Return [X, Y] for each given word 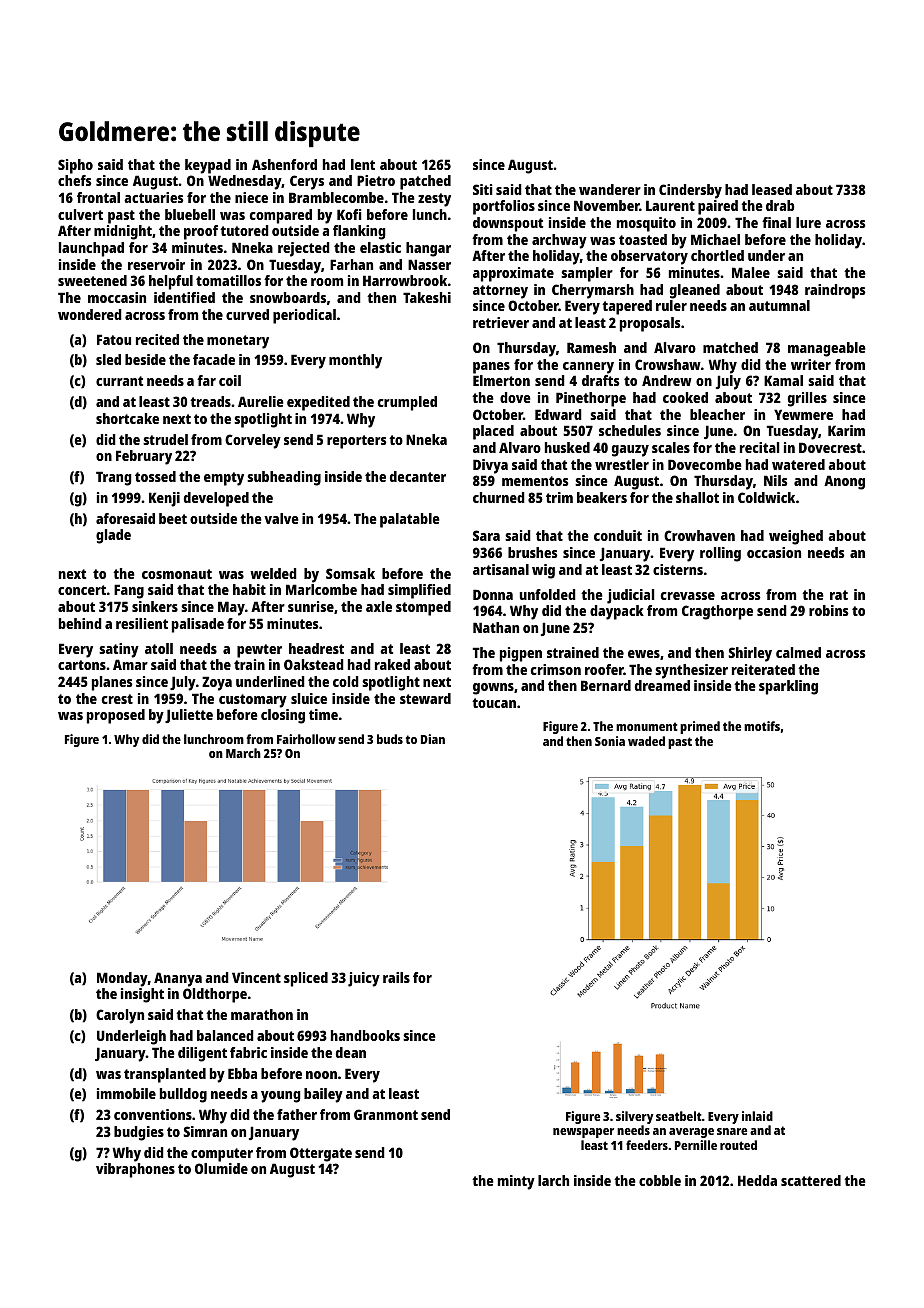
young [281, 1097]
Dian [433, 739]
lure [808, 222]
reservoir [156, 264]
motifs [762, 726]
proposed [116, 716]
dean [351, 1052]
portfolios [504, 207]
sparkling [788, 687]
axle [379, 606]
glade [113, 536]
